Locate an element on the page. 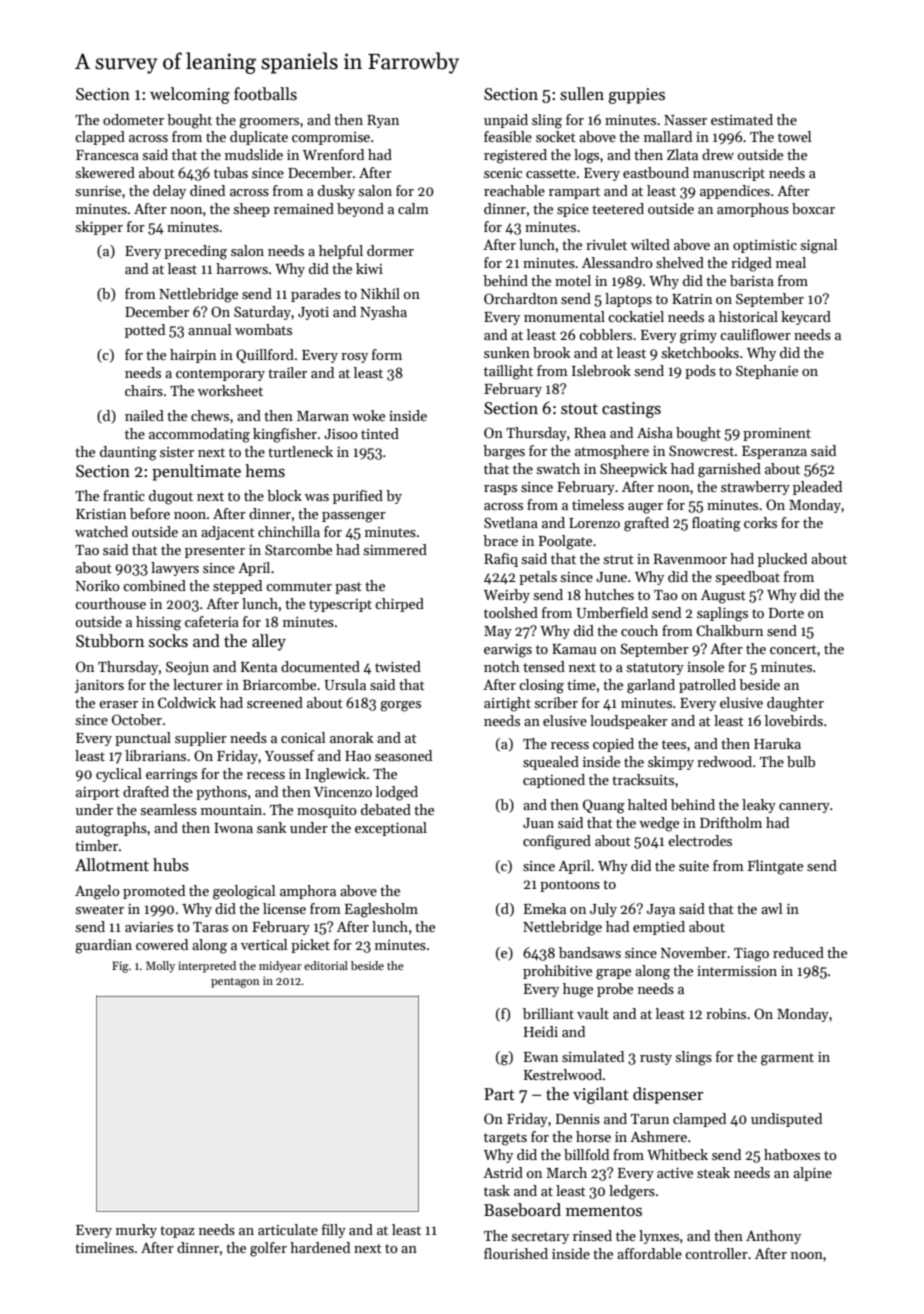 The height and width of the page is (1314, 924). Ravenmoor is located at coordinates (690, 559).
